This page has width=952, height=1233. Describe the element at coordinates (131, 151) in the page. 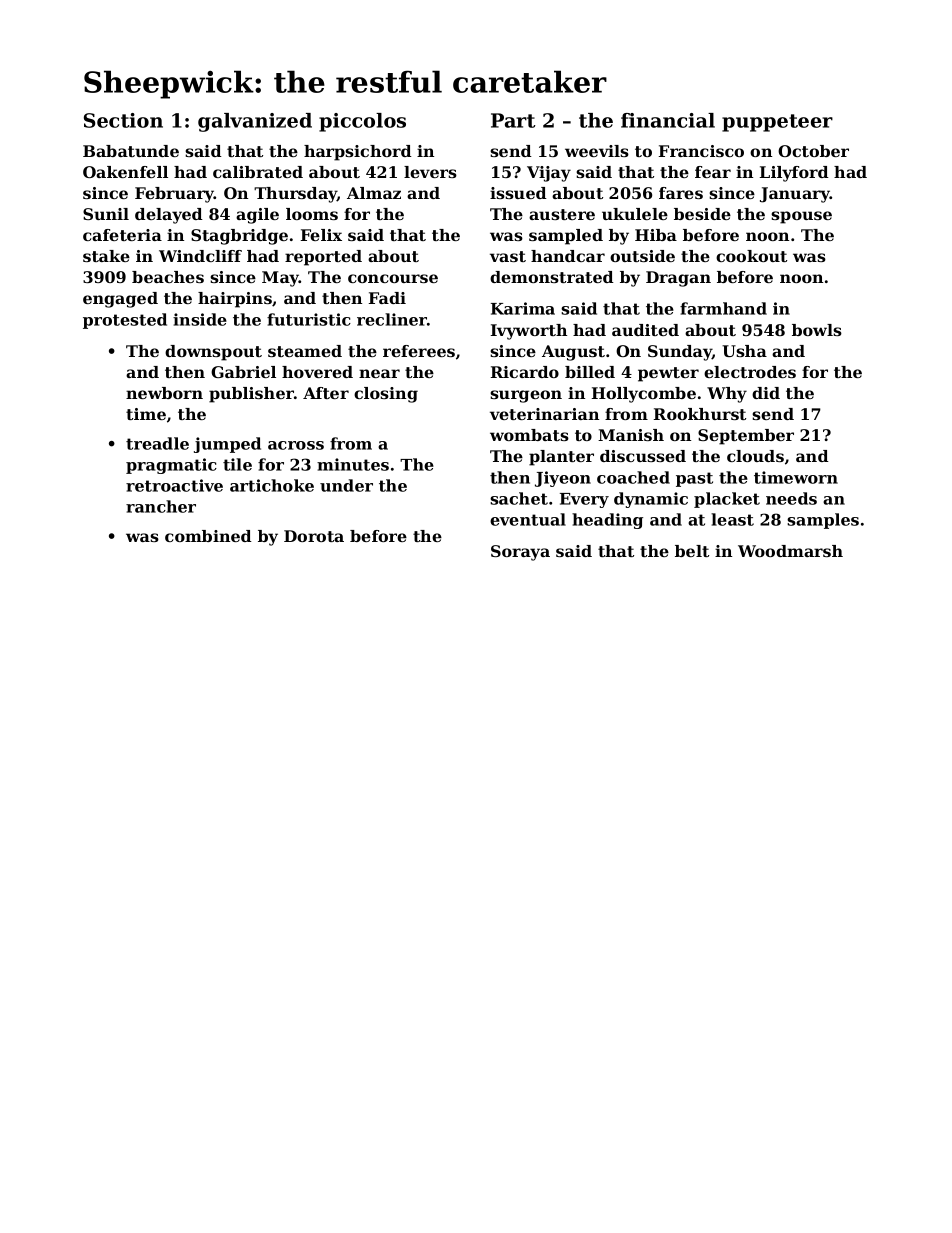

I see `Babatunde` at that location.
